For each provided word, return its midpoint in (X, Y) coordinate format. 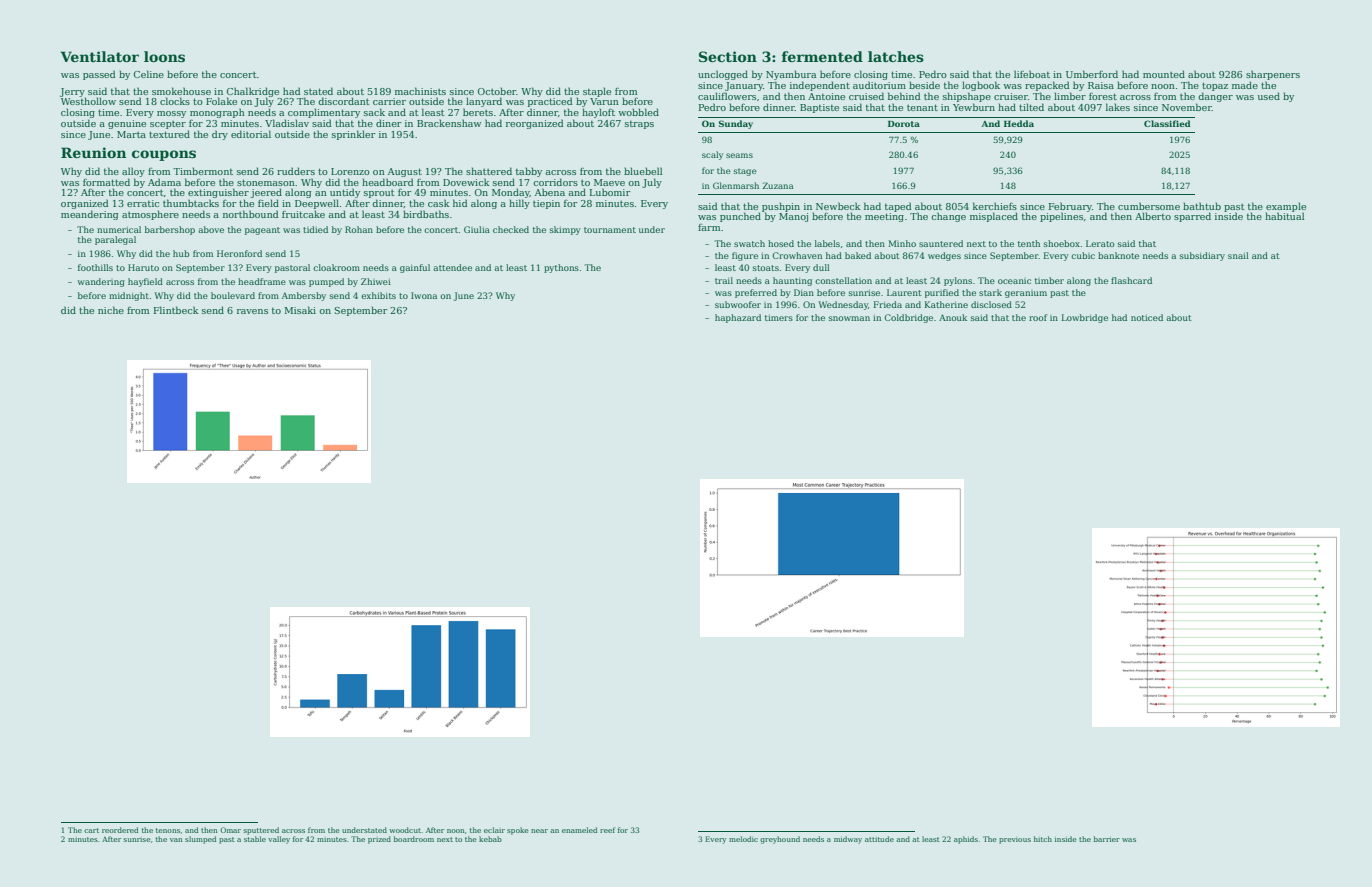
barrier (1107, 839)
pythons (561, 268)
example (1286, 207)
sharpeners (1273, 75)
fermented (822, 56)
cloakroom (336, 267)
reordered (120, 830)
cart (91, 830)
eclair (494, 830)
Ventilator (99, 56)
